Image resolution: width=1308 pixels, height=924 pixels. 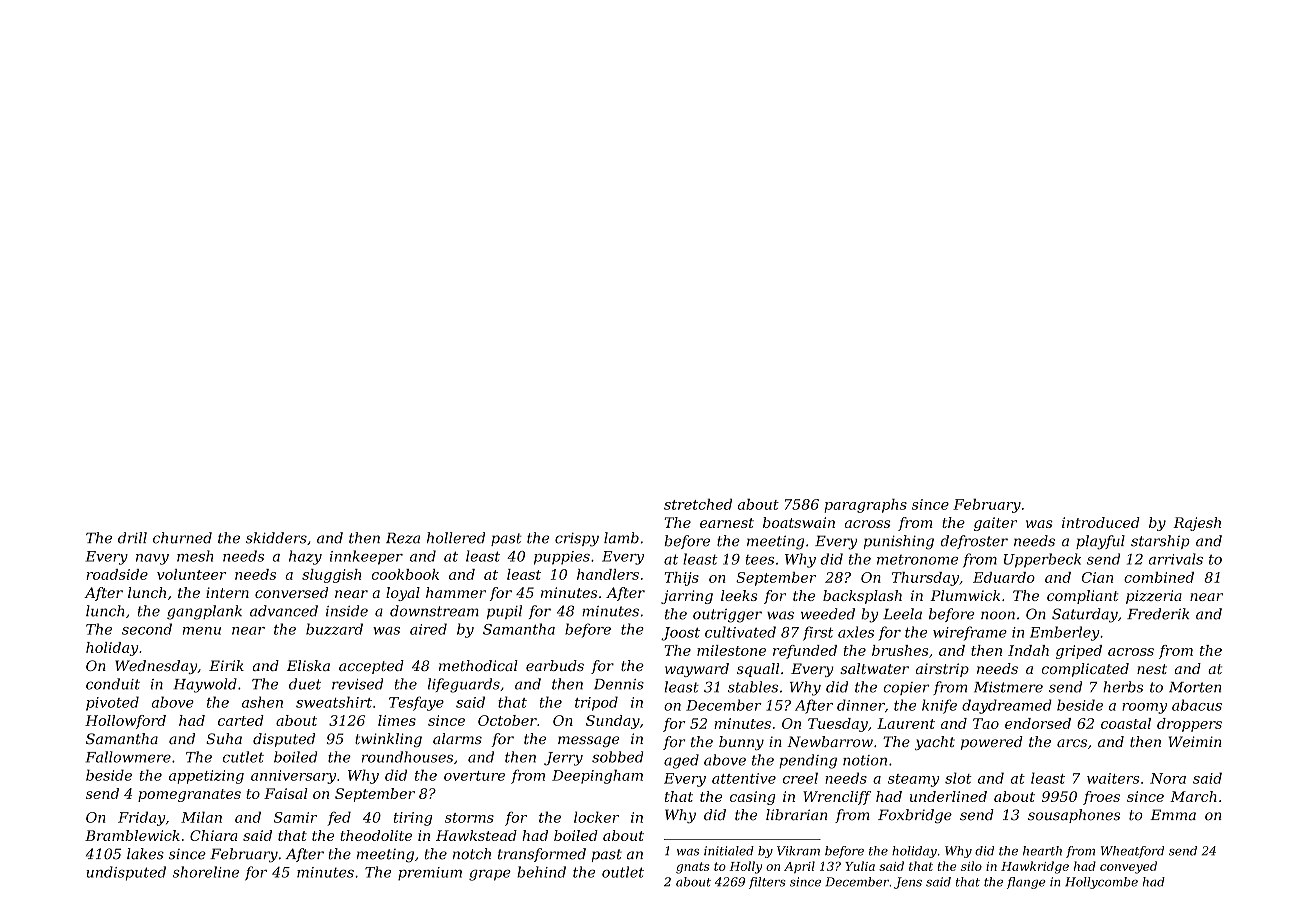 I want to click on transformed, so click(x=542, y=855).
